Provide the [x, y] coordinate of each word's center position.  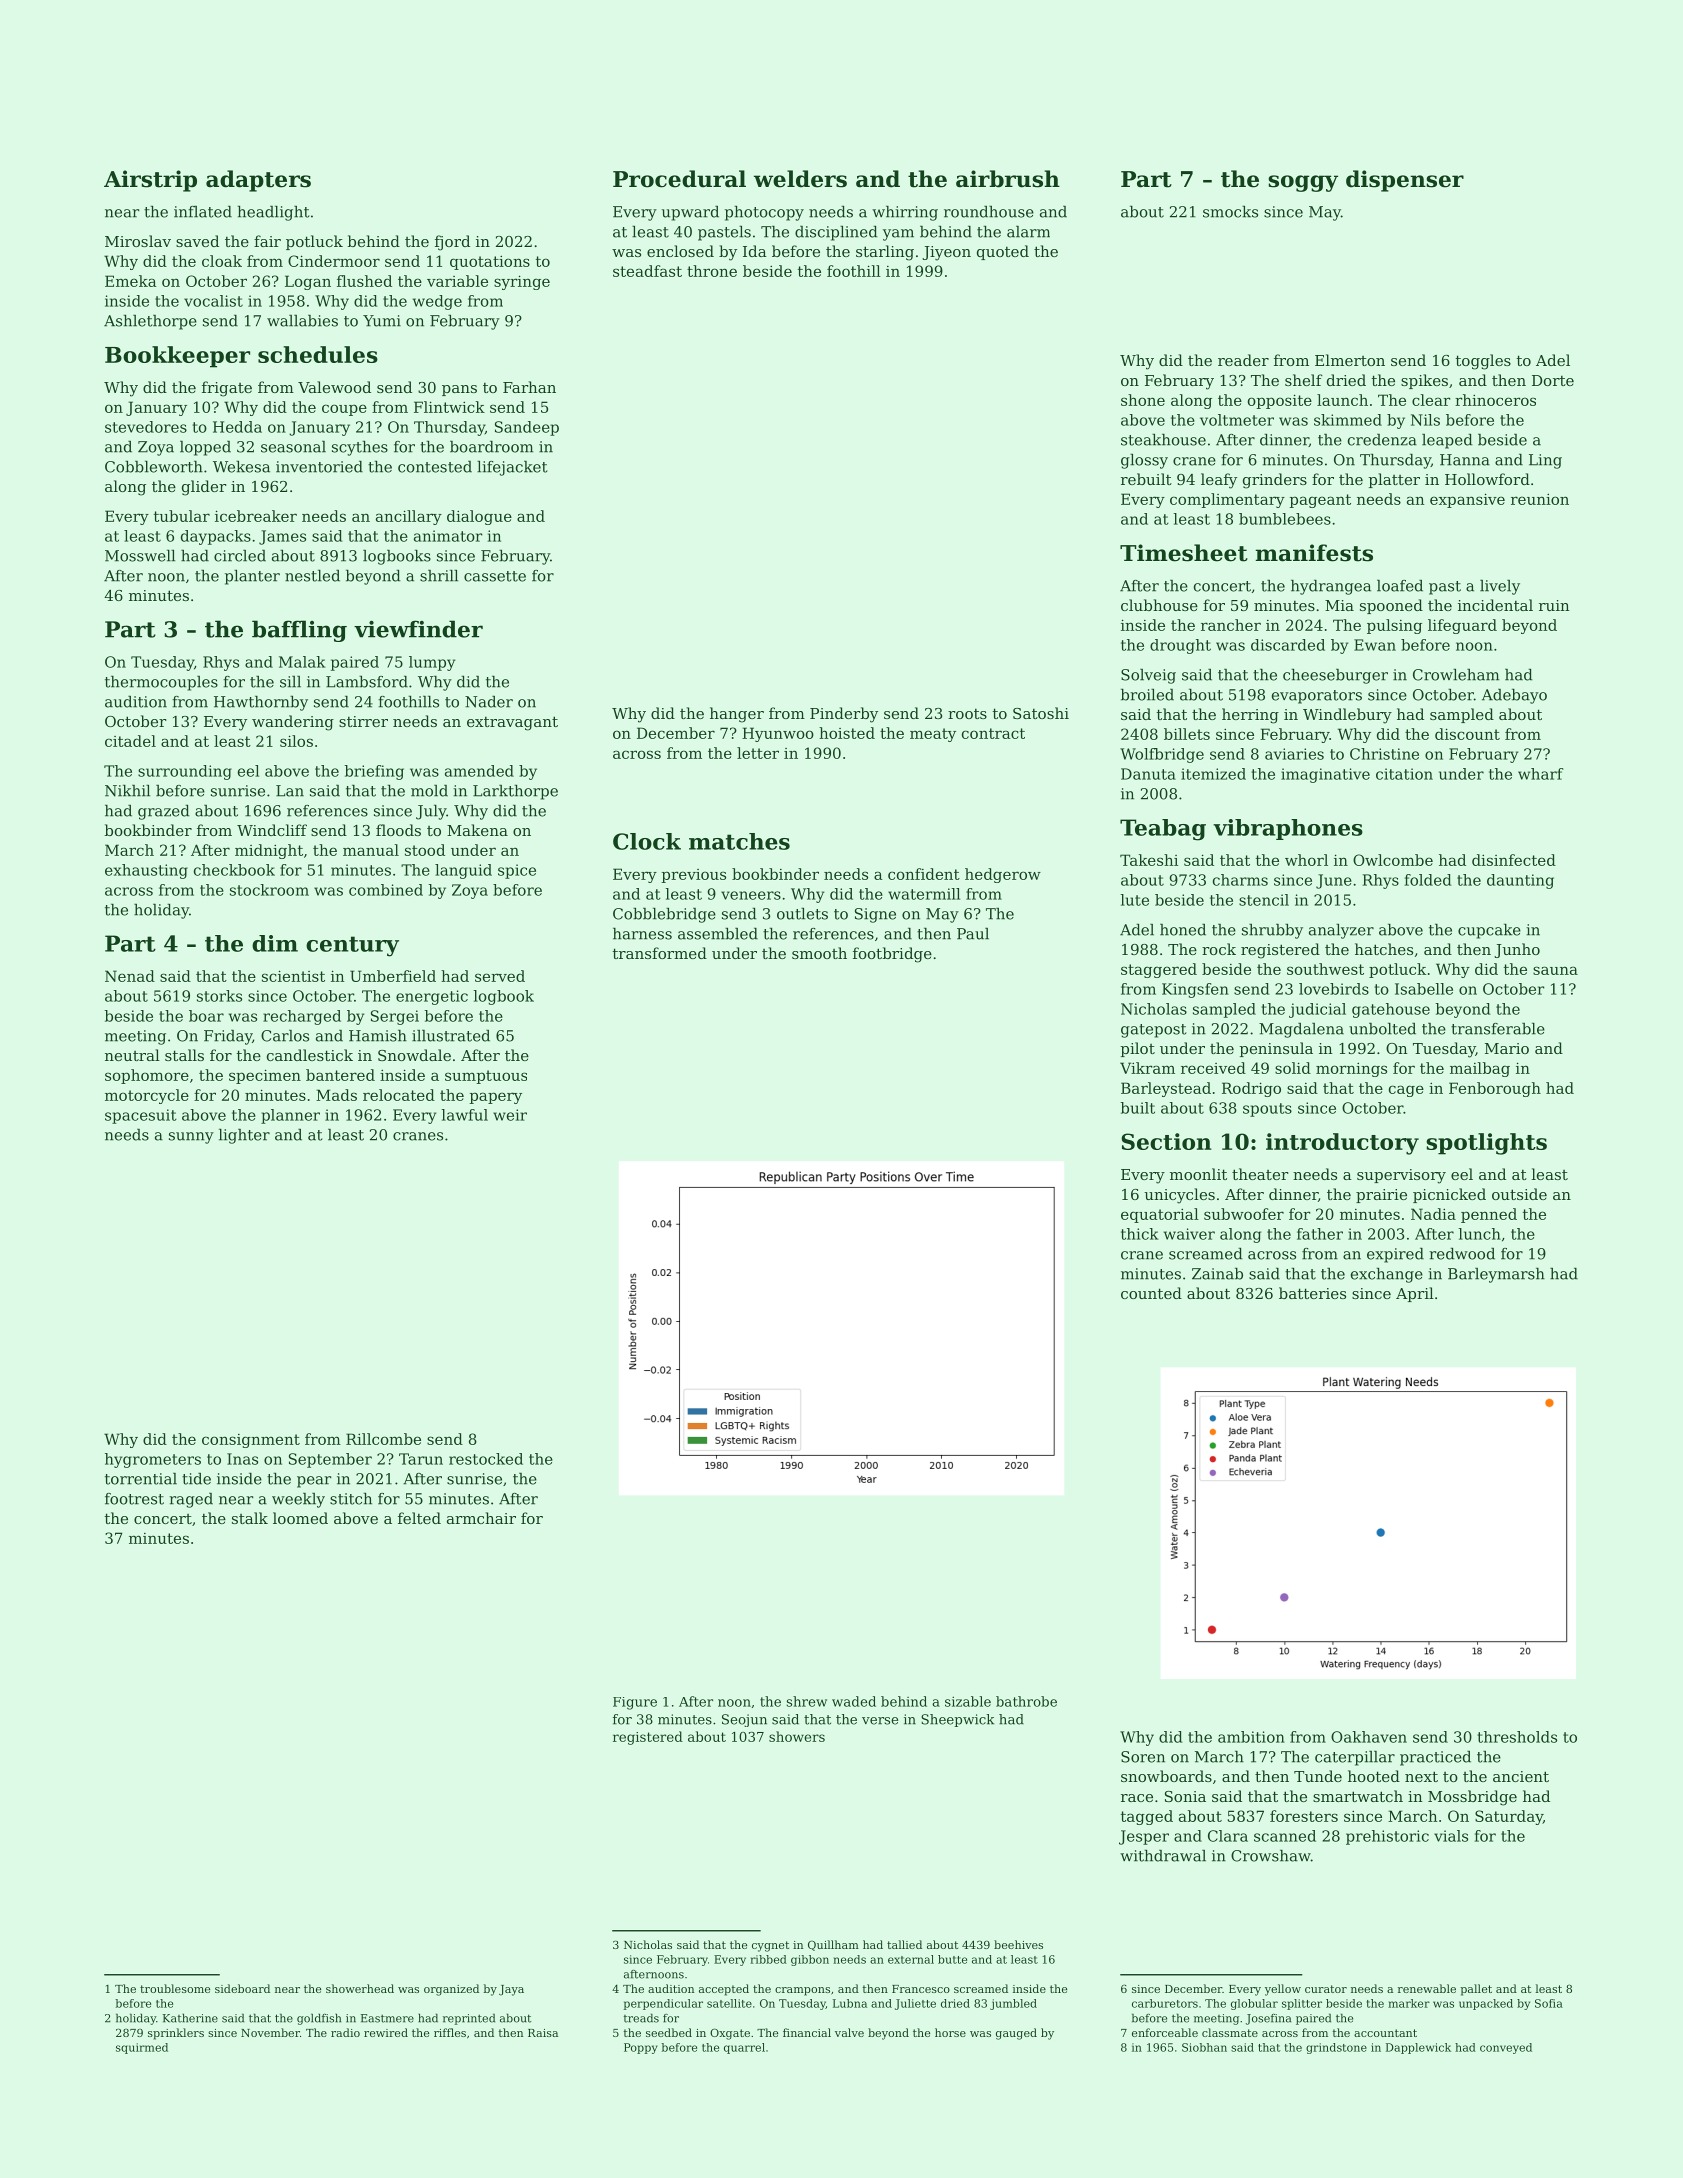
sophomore [147, 1076]
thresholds [1517, 1737]
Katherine [190, 2018]
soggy [1303, 183]
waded [854, 1701]
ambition [1251, 1737]
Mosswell [140, 556]
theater [1260, 1174]
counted [1151, 1293]
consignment [251, 1441]
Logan [308, 282]
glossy [1144, 461]
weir [510, 1115]
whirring [905, 213]
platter [1394, 480]
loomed [300, 1518]
